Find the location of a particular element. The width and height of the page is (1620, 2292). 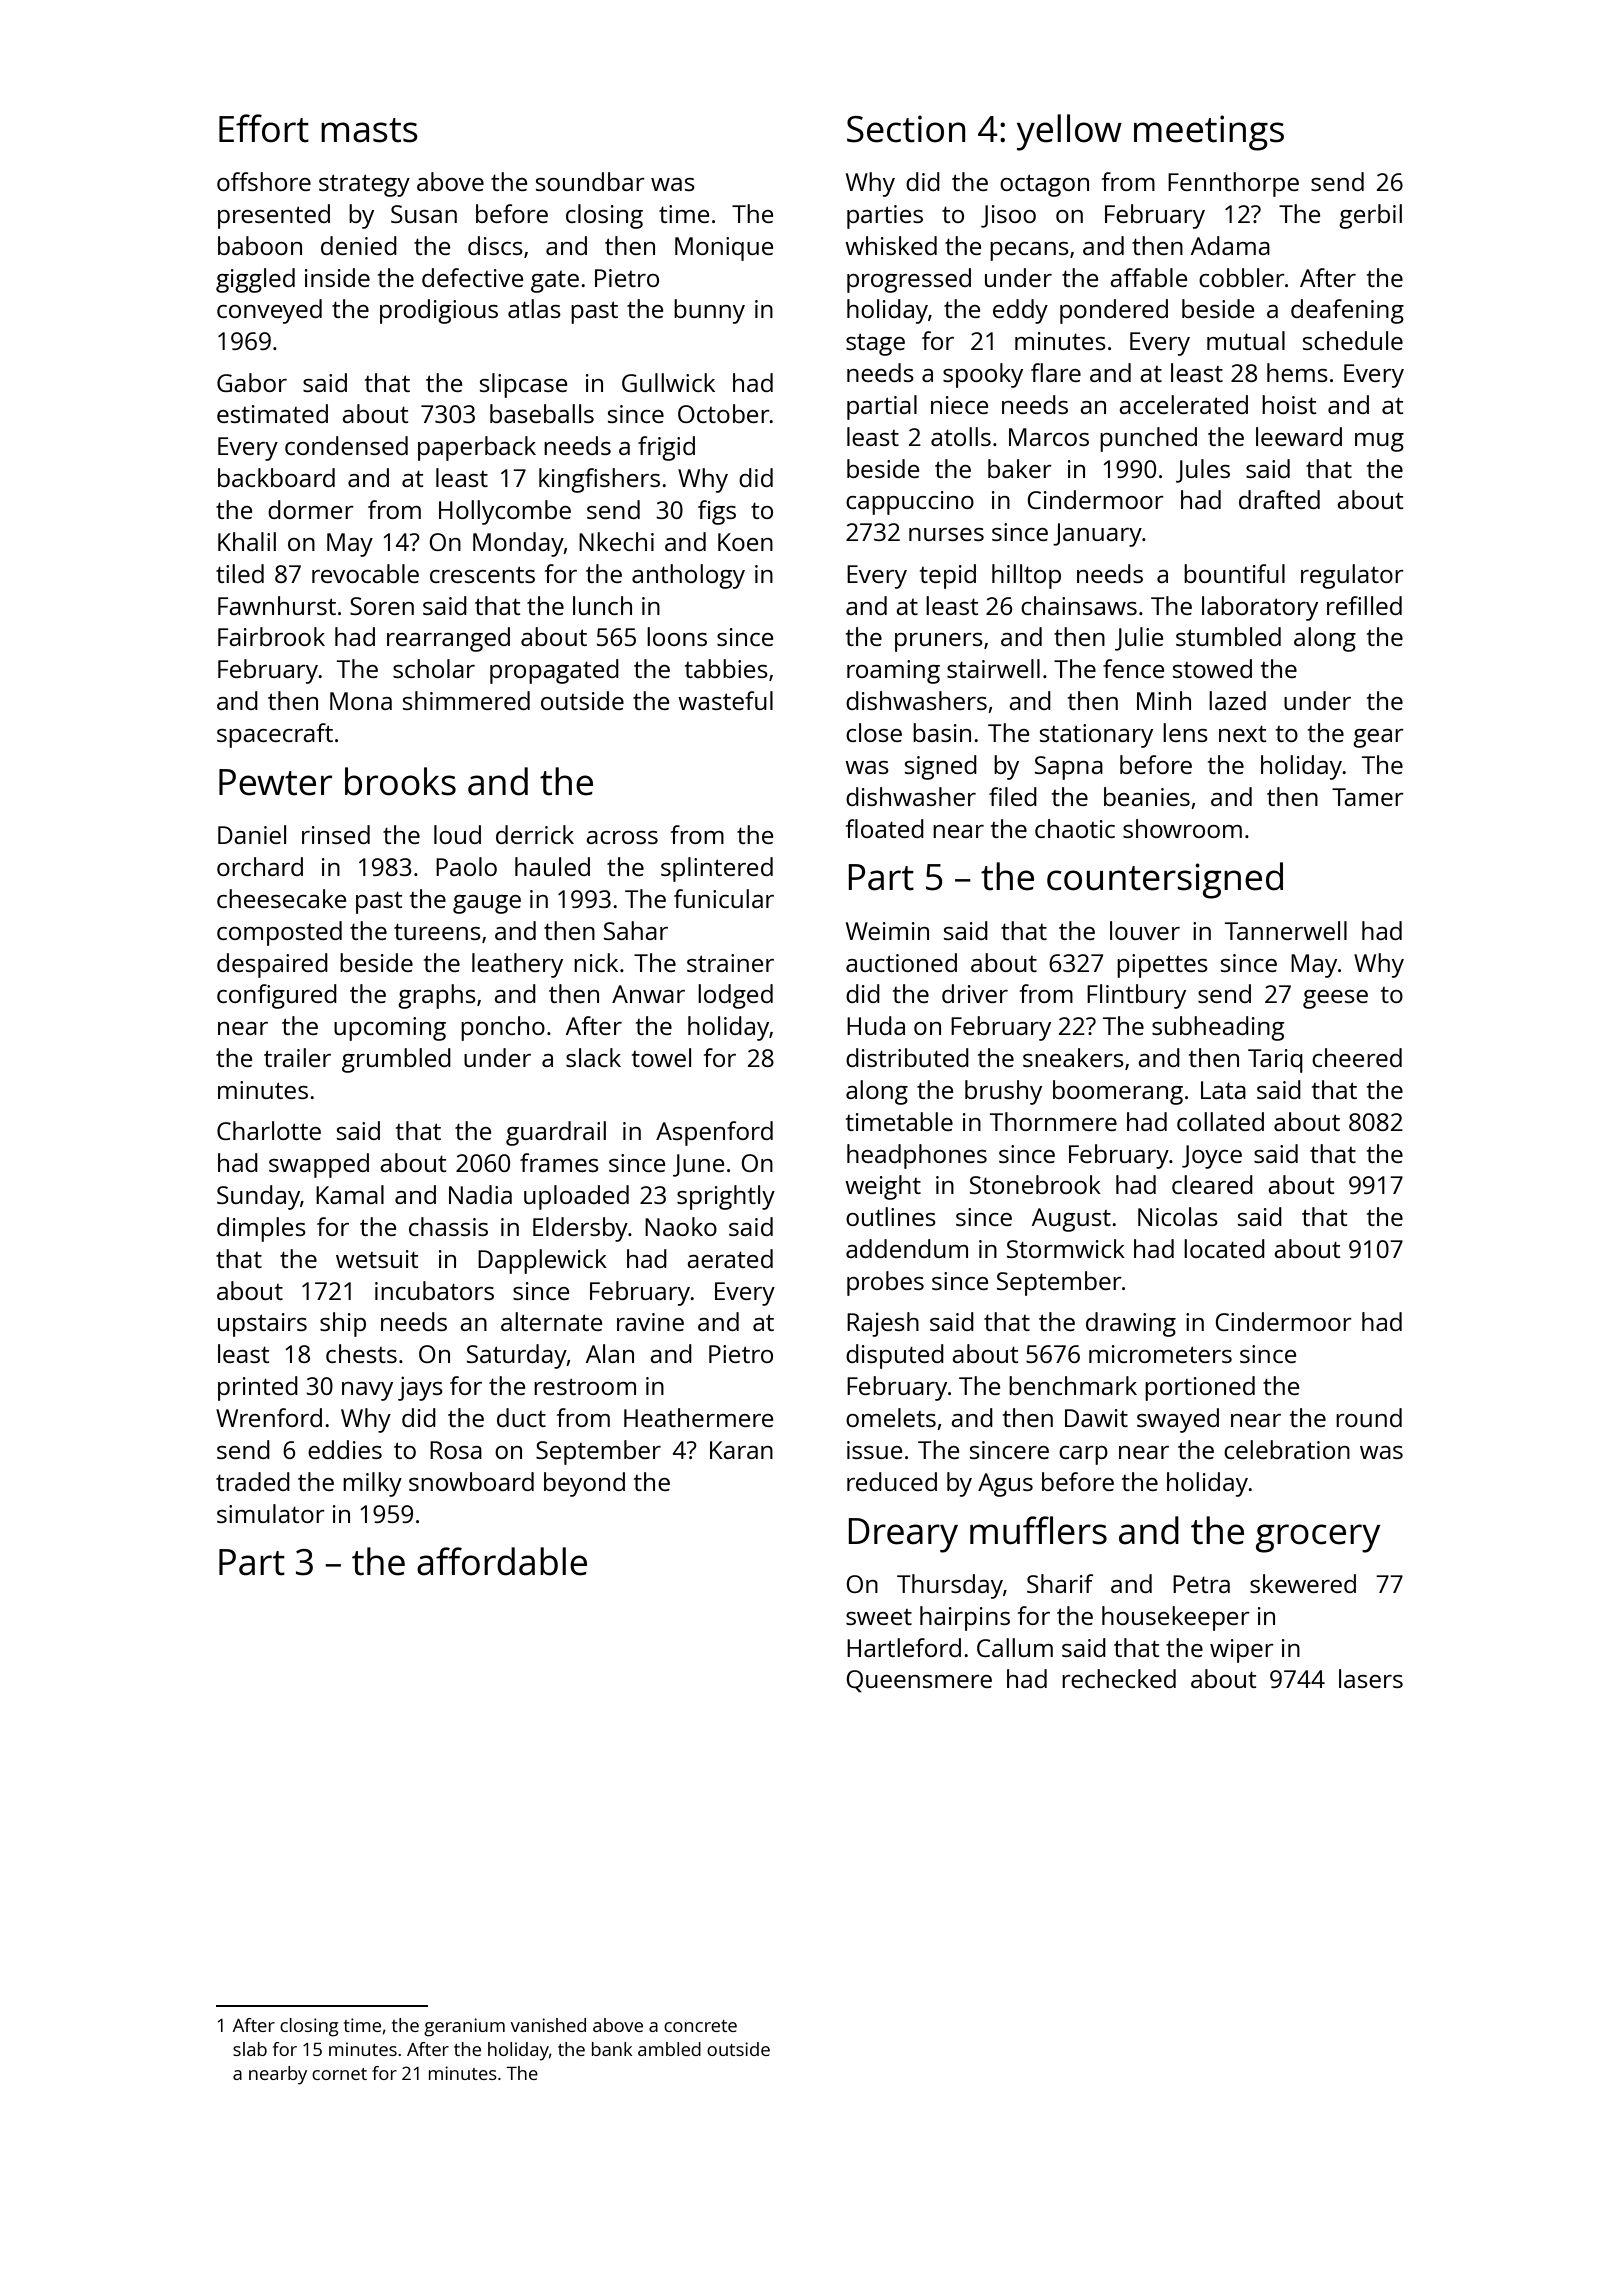

Queensmere is located at coordinates (919, 1681).
